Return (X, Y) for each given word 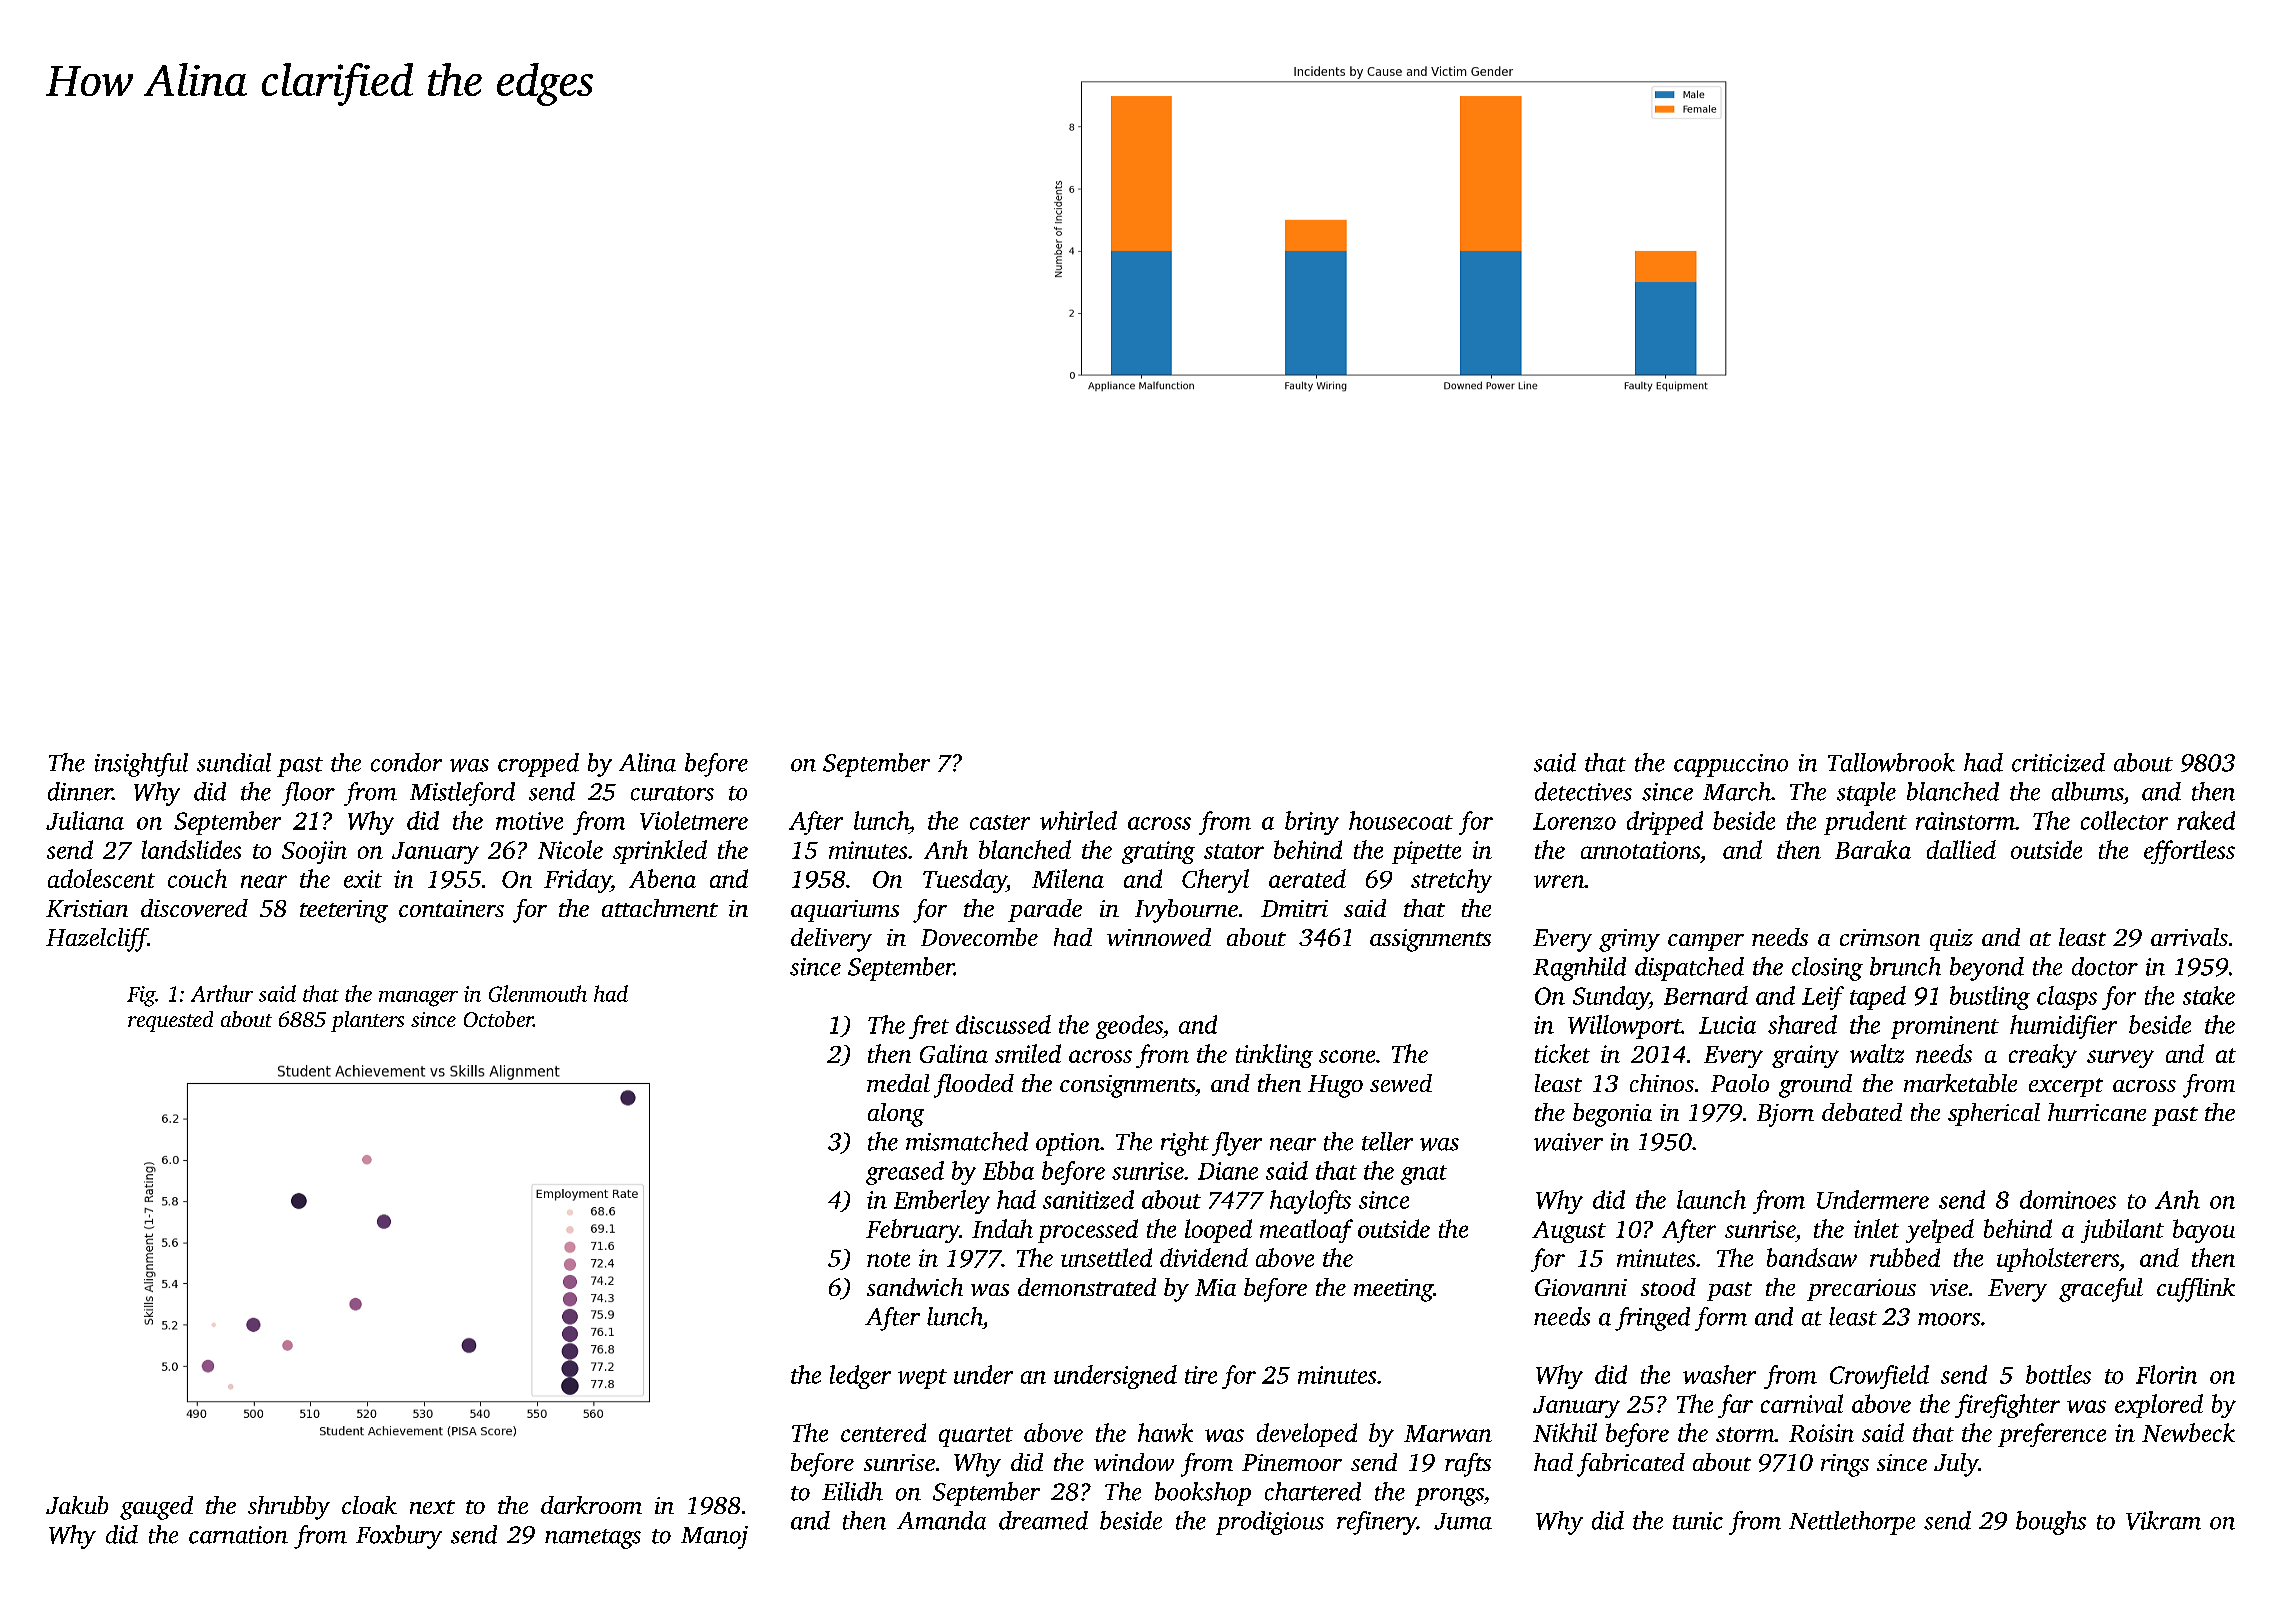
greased (905, 1173)
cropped (538, 765)
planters (367, 1021)
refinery (1377, 1523)
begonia (1612, 1115)
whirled (1078, 820)
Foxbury (399, 1537)
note (888, 1259)
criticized (2058, 762)
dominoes (2068, 1199)
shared (1802, 1024)
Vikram (2163, 1520)
